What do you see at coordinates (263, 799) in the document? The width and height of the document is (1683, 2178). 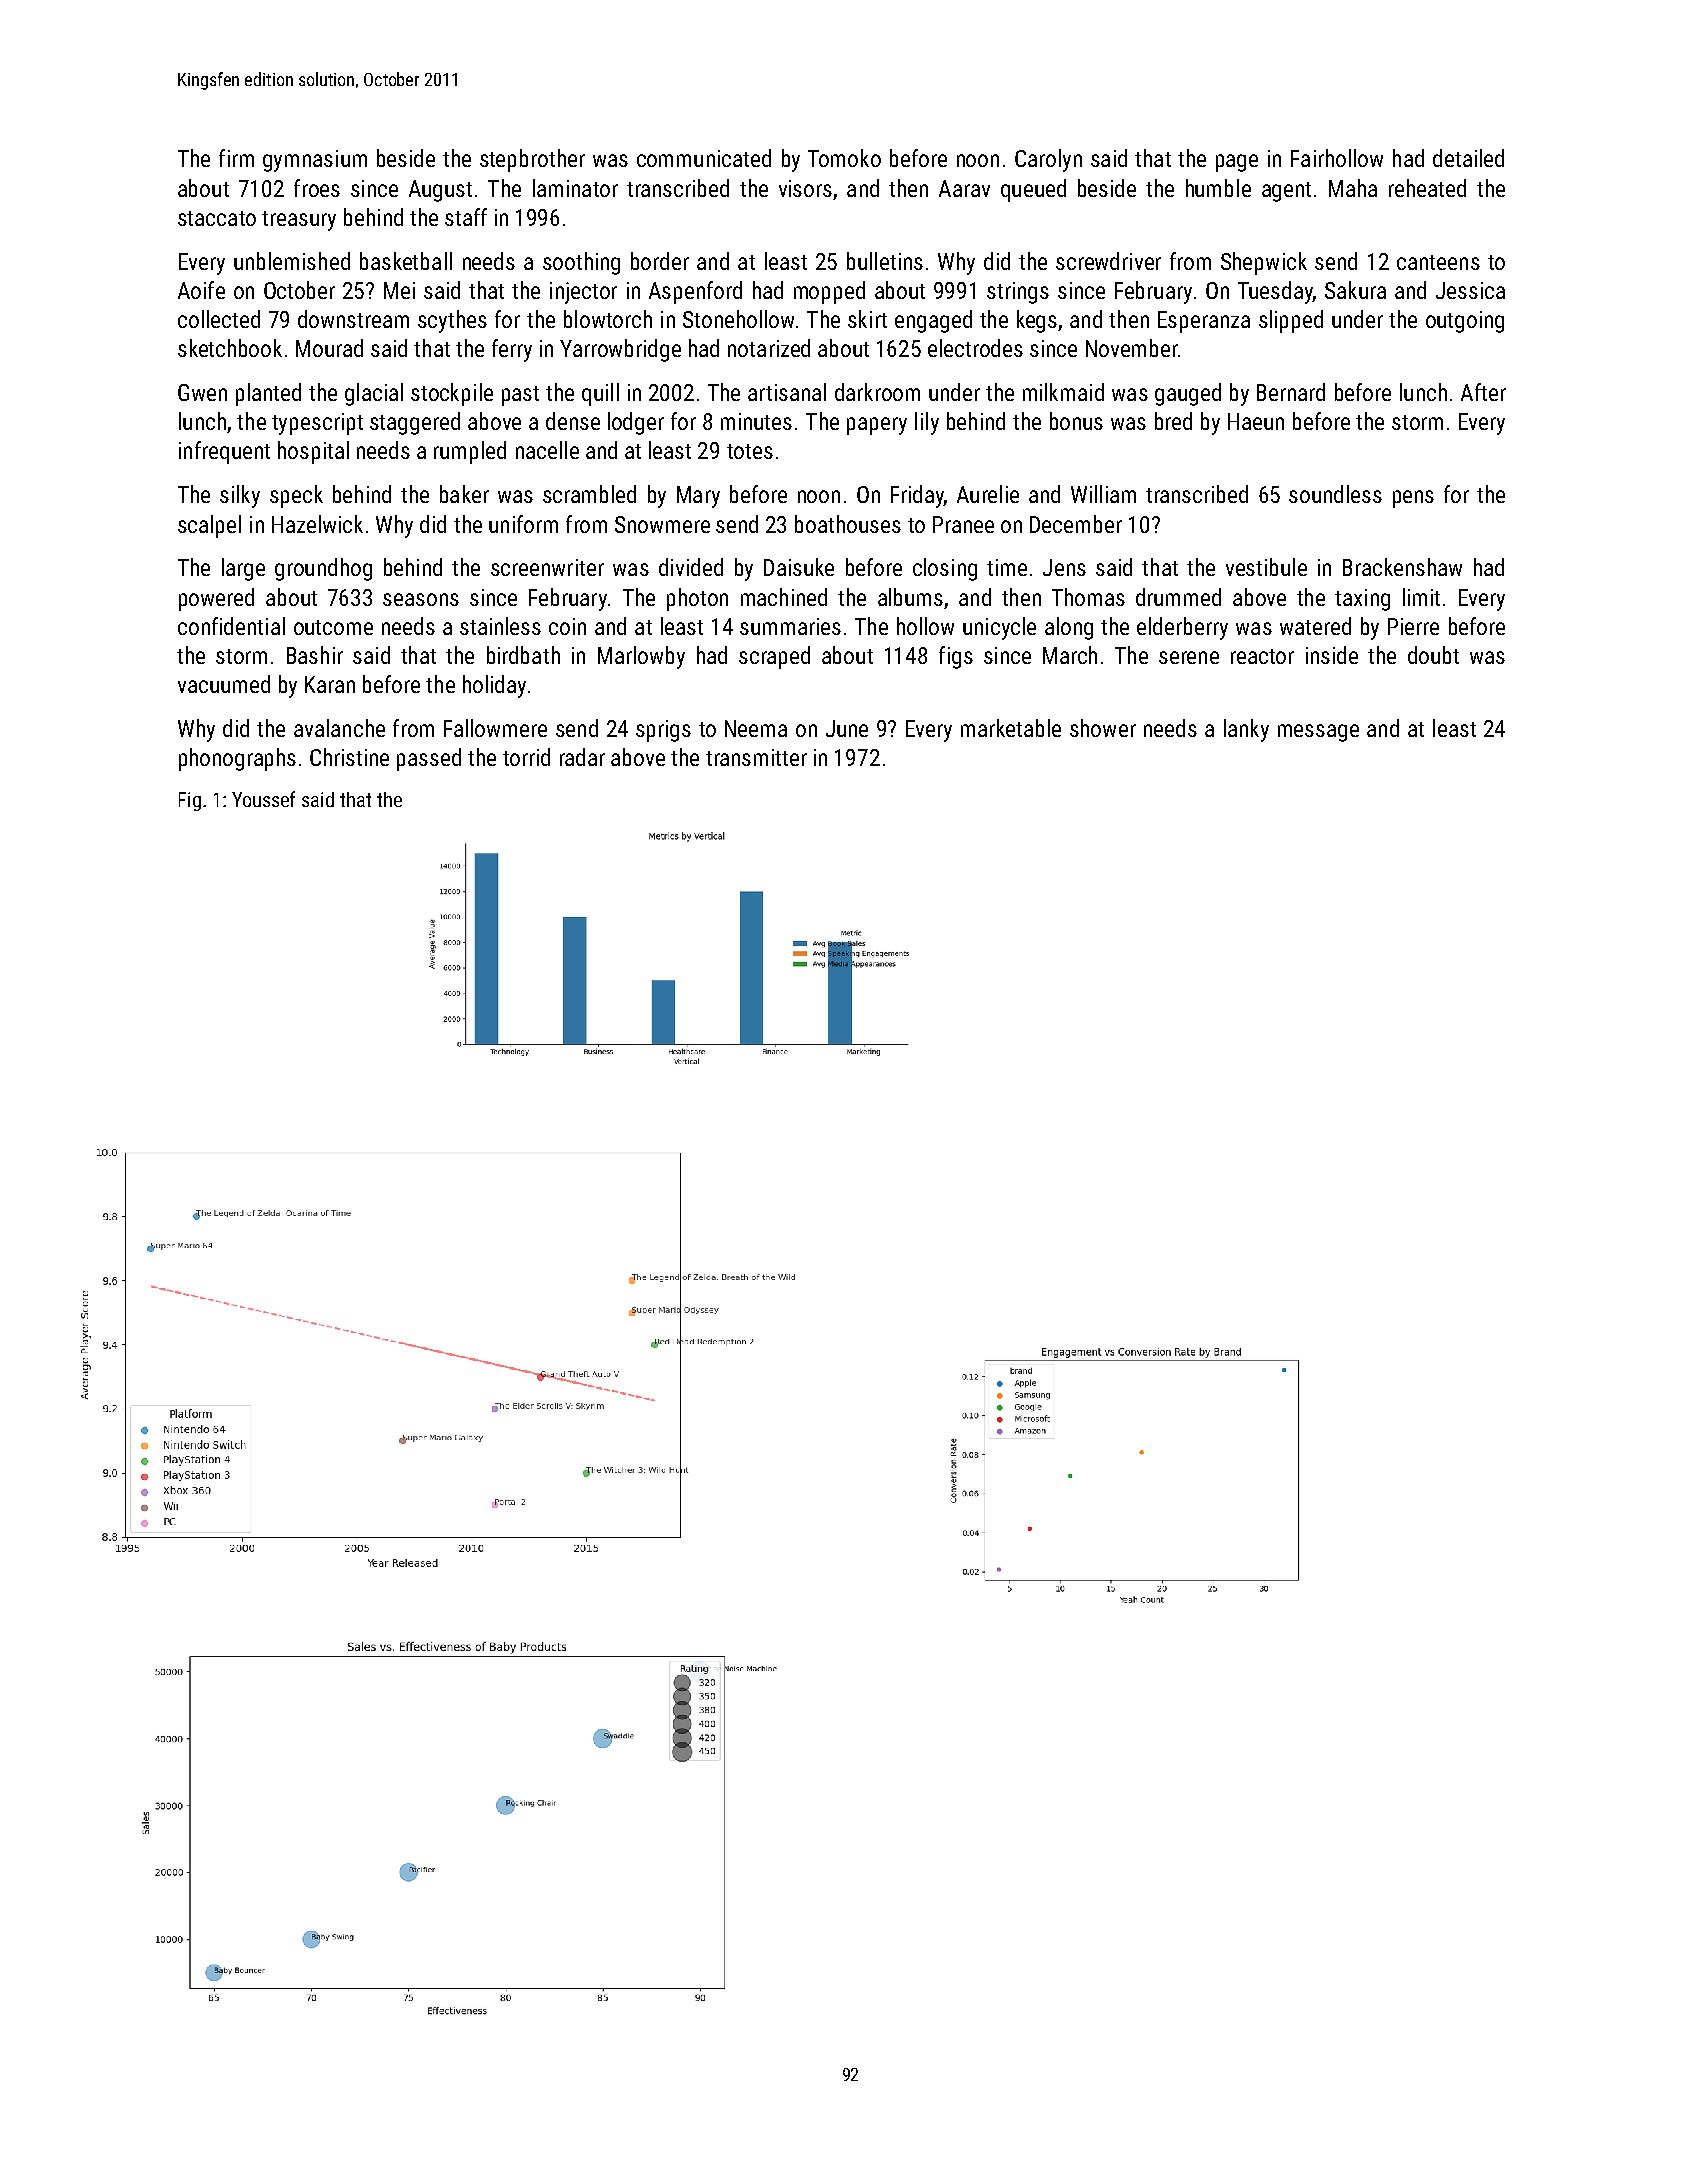 I see `Youssef` at bounding box center [263, 799].
